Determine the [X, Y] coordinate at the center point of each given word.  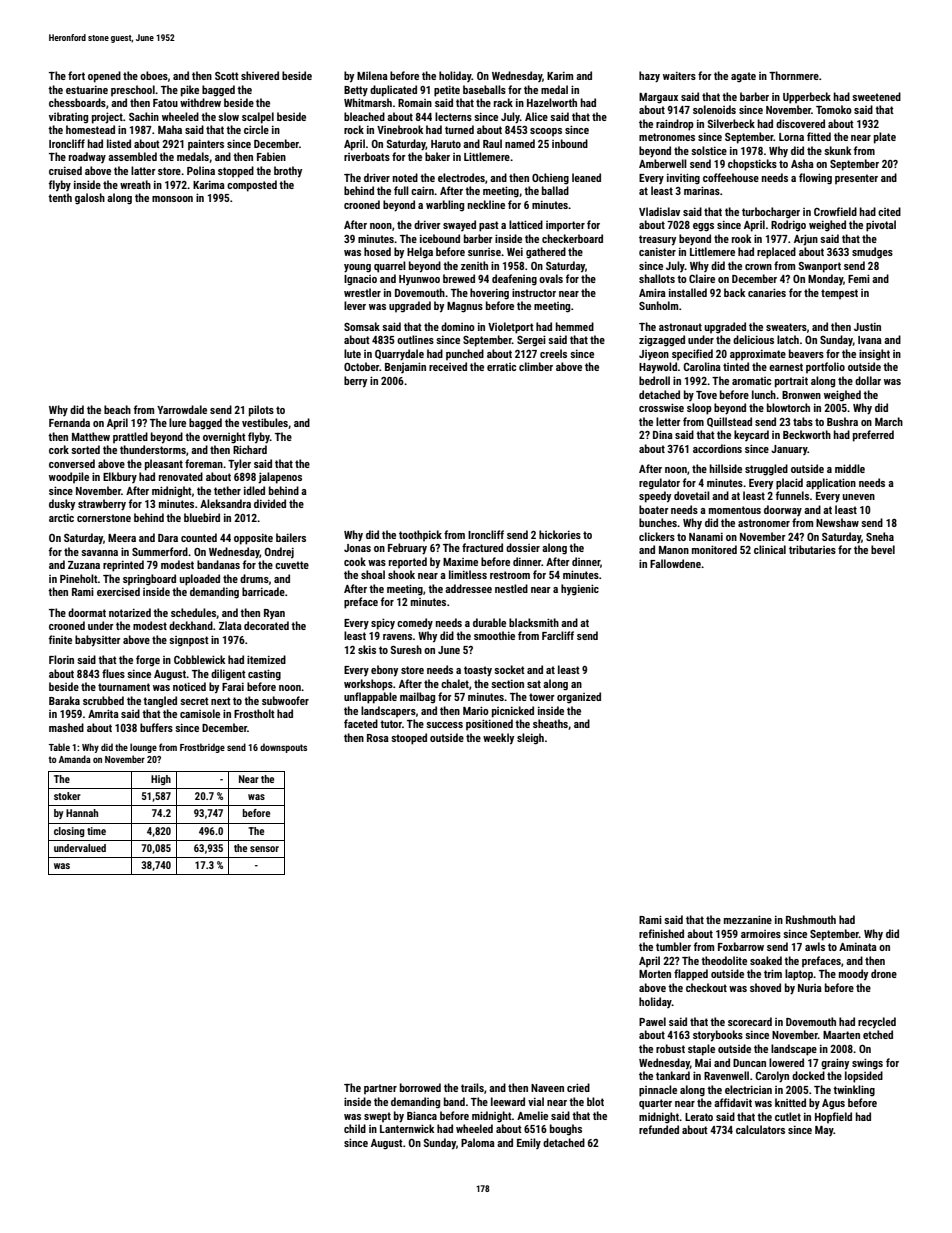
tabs [803, 421]
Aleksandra [225, 503]
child [355, 1128]
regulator [659, 484]
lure [177, 422]
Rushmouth [811, 919]
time [96, 831]
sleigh [530, 739]
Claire [702, 278]
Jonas [357, 548]
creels [553, 353]
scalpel [258, 118]
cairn [422, 190]
